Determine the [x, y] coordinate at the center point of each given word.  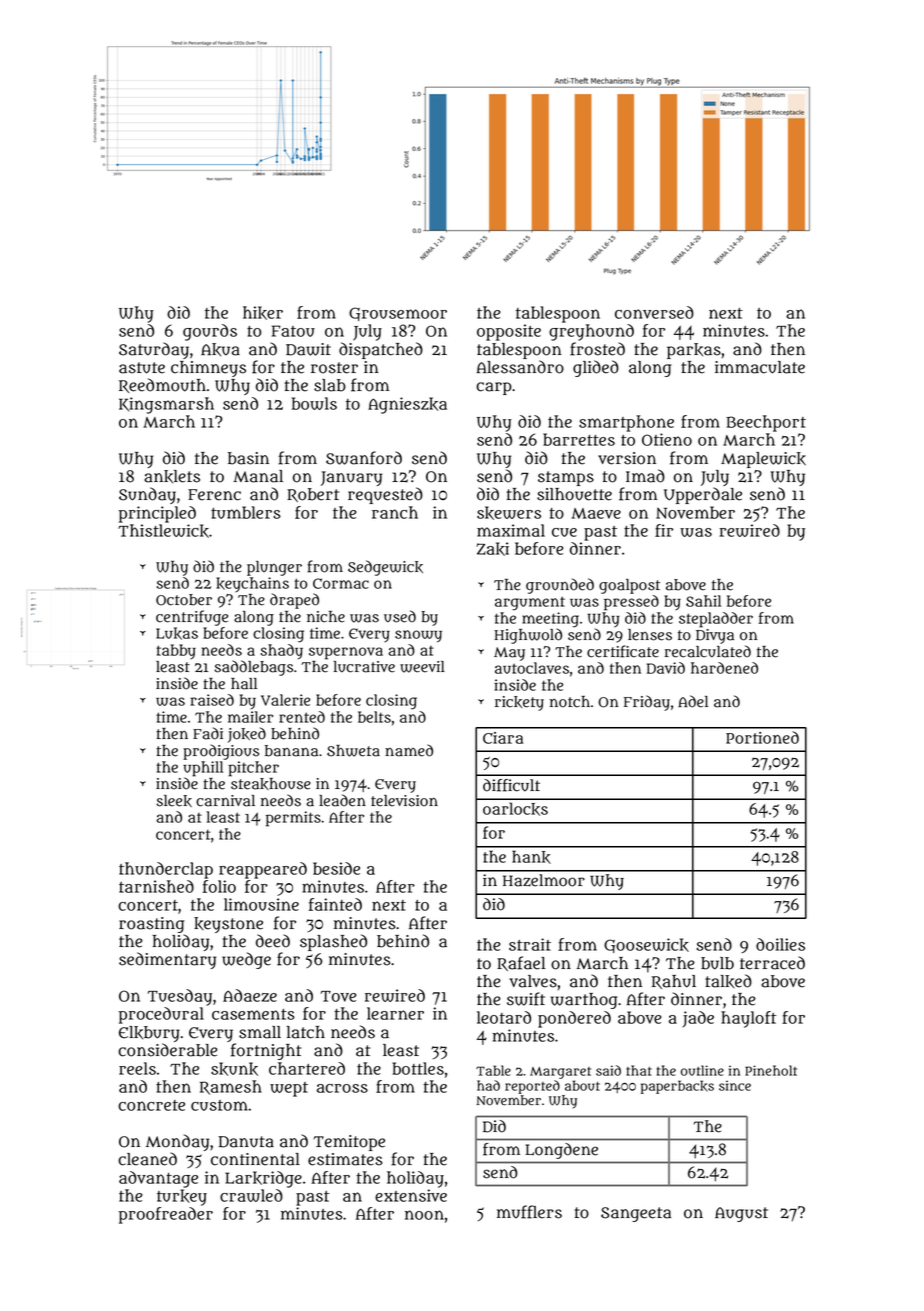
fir [664, 530]
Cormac [341, 583]
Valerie [285, 700]
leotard [504, 1017]
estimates [345, 1159]
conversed [654, 312]
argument [530, 603]
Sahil [703, 601]
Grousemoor [398, 314]
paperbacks [677, 1087]
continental [255, 1159]
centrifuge [192, 618]
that [639, 1070]
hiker [263, 313]
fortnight [266, 1051]
